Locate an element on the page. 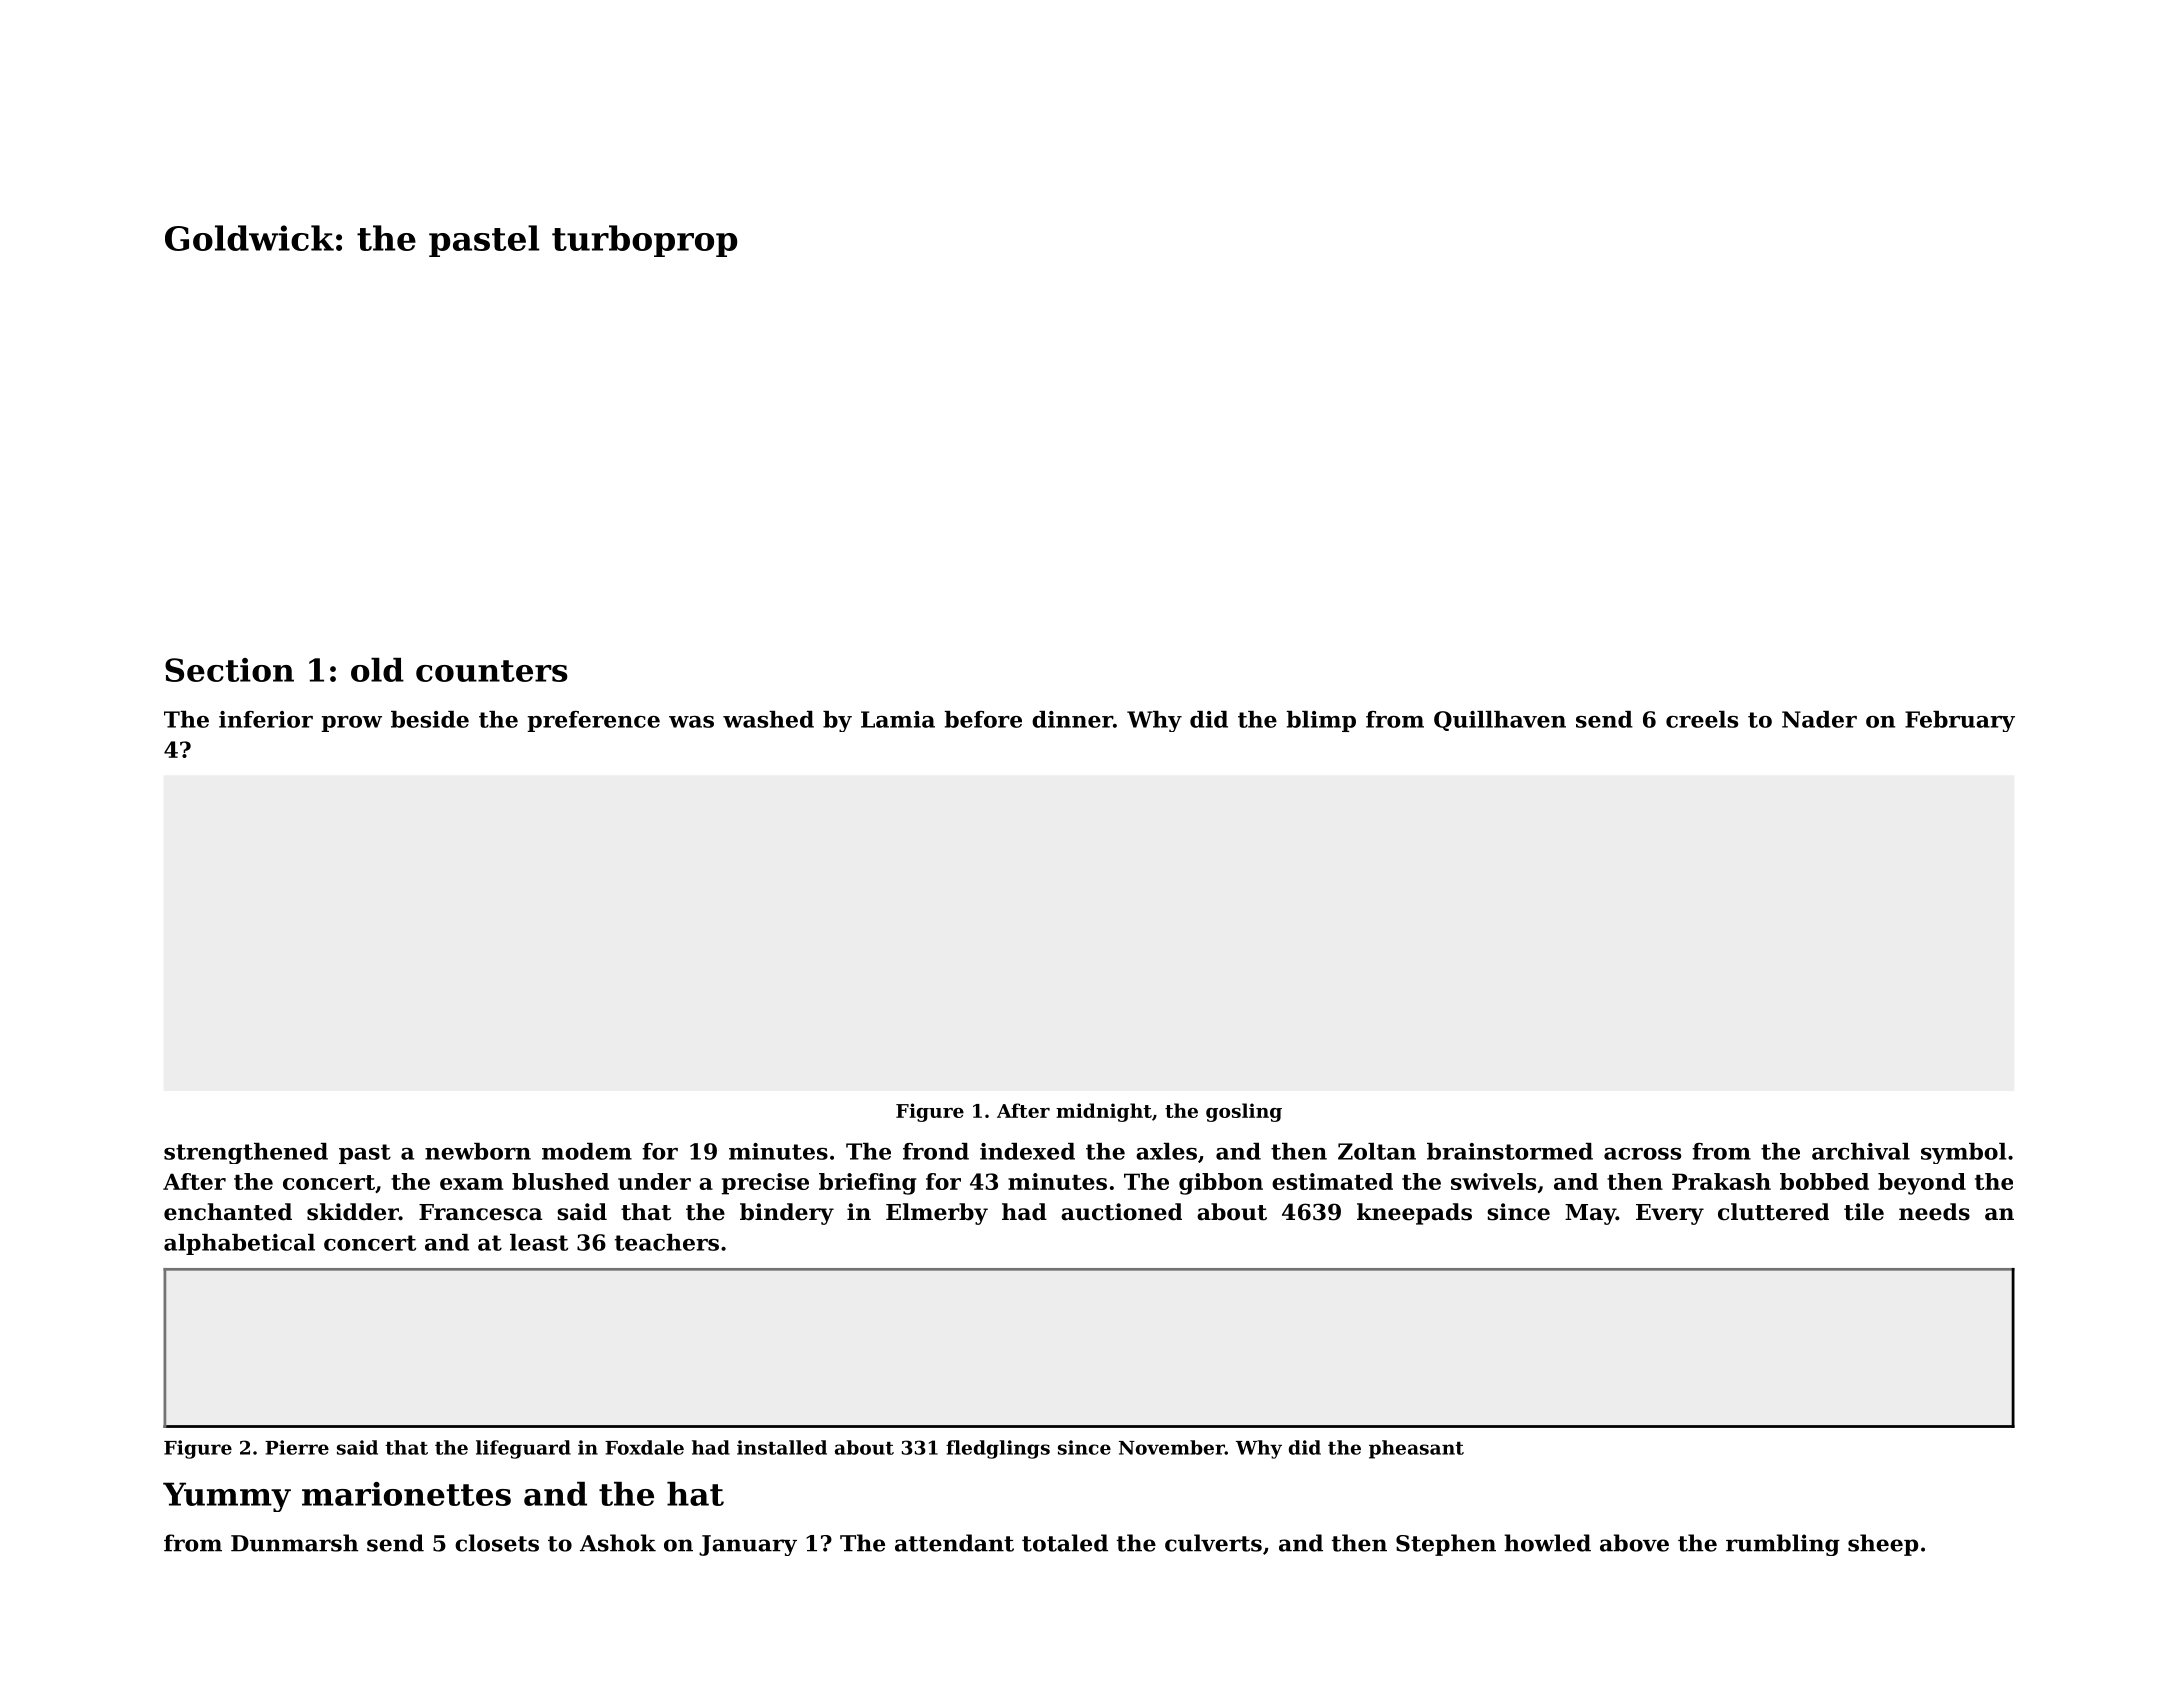 The width and height of the document is (2178, 1683). alphabetical is located at coordinates (239, 1244).
